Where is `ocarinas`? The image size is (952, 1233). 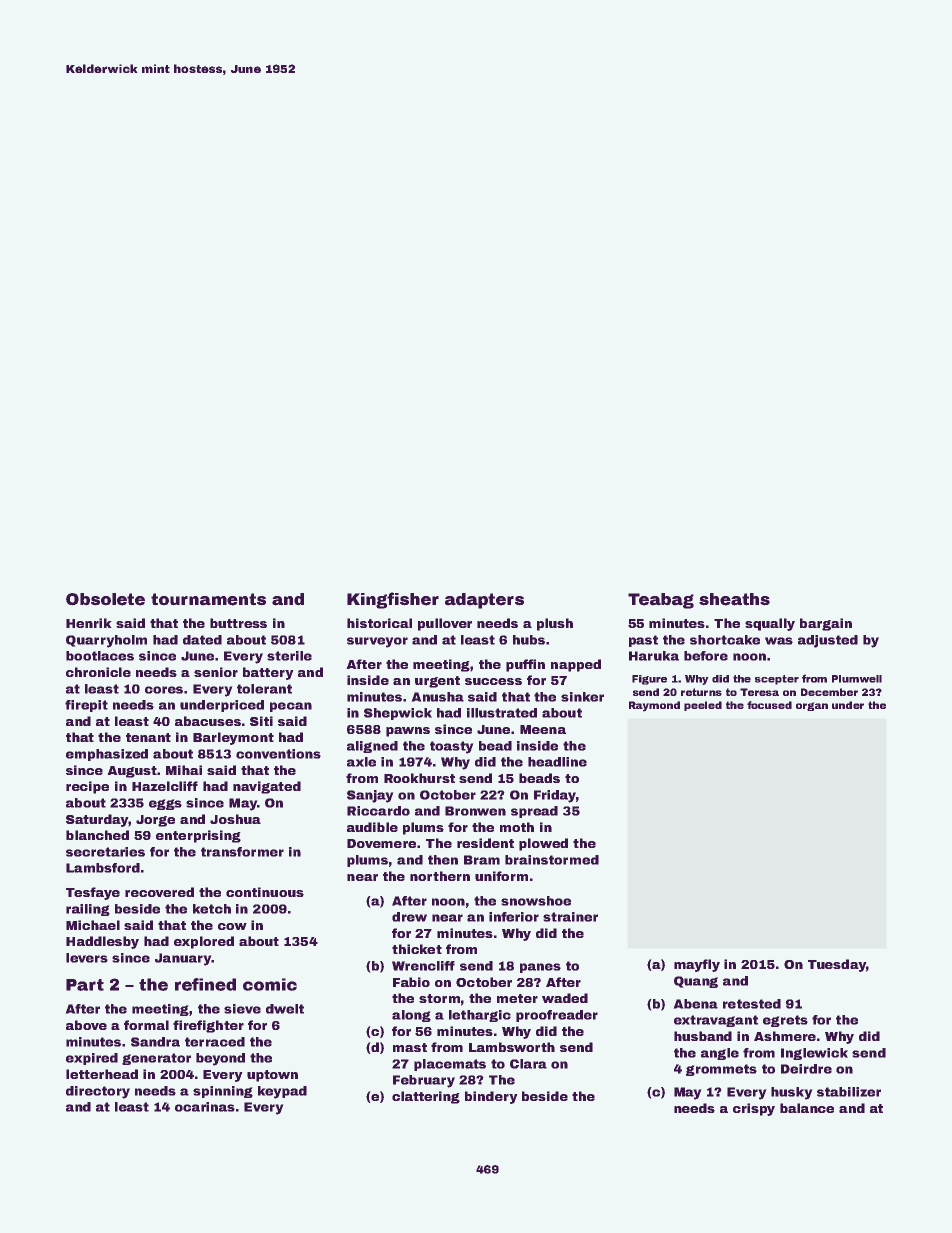
ocarinas is located at coordinates (205, 1107).
